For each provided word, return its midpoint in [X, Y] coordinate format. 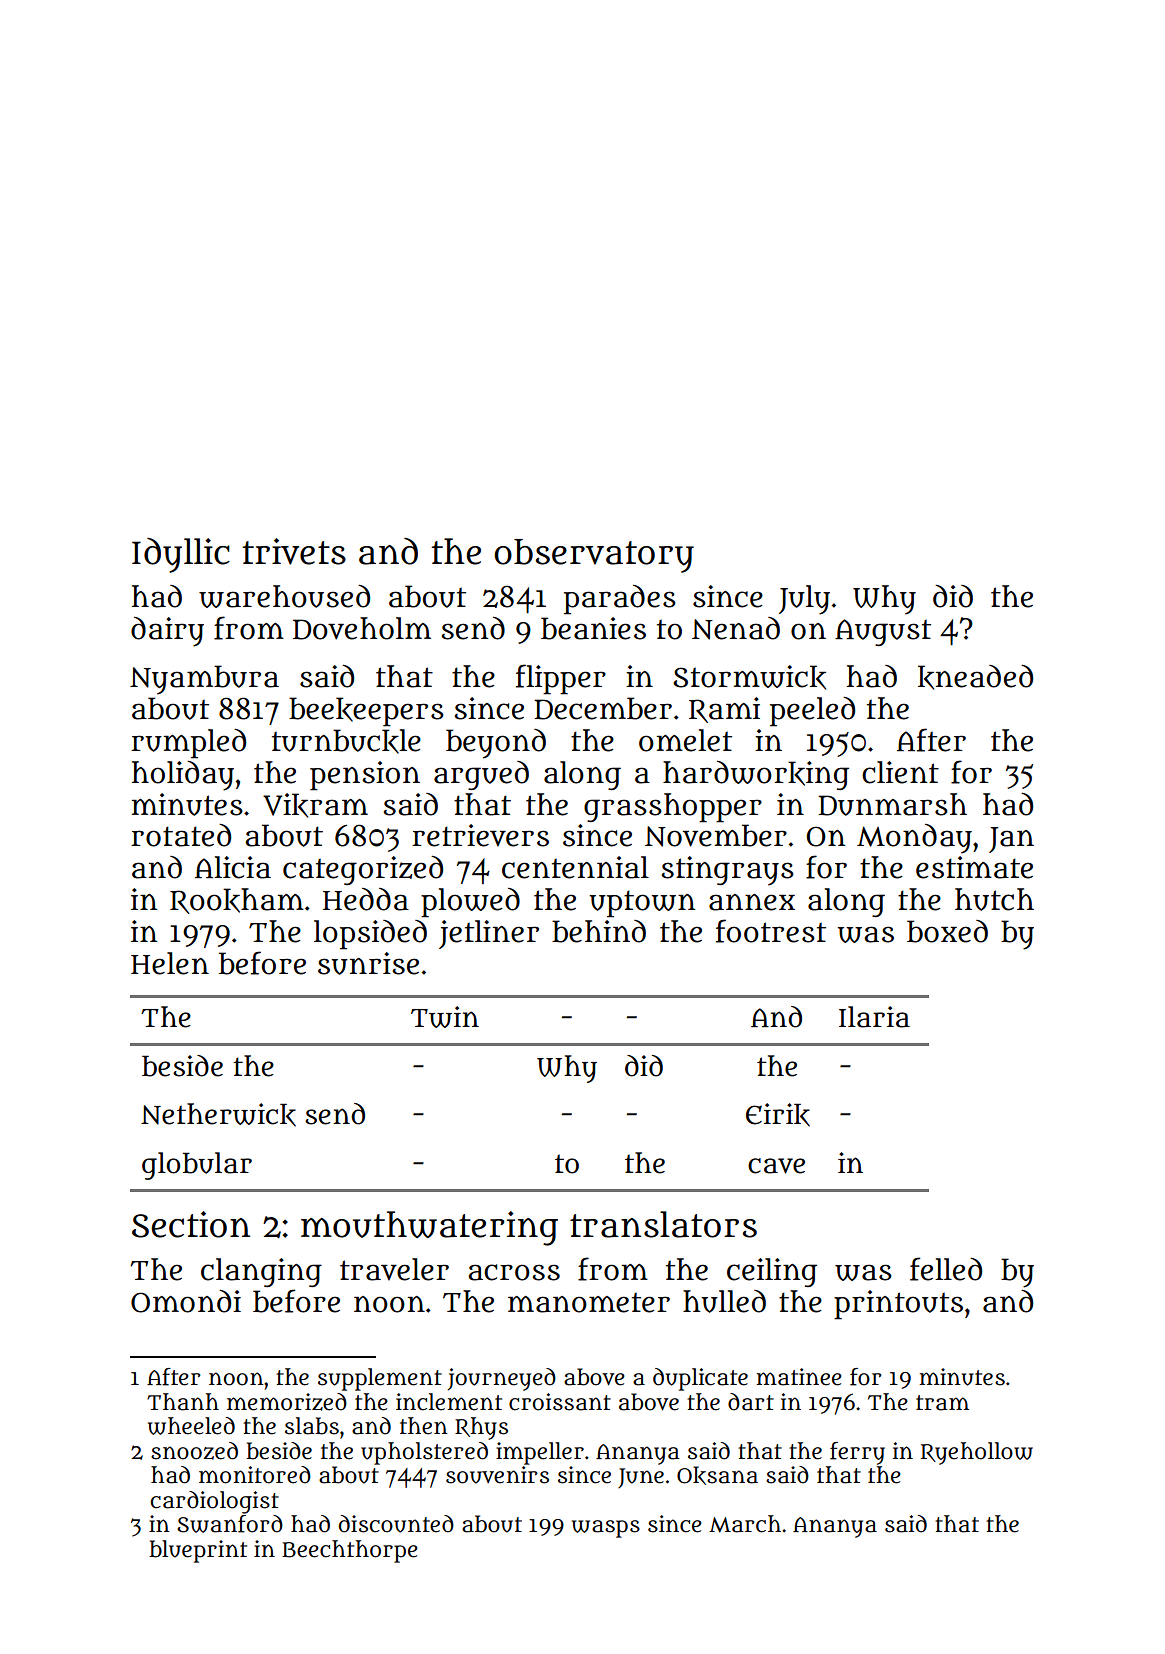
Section [191, 1224]
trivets [294, 551]
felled [946, 1269]
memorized [287, 1402]
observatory [594, 556]
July [804, 600]
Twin [445, 1017]
